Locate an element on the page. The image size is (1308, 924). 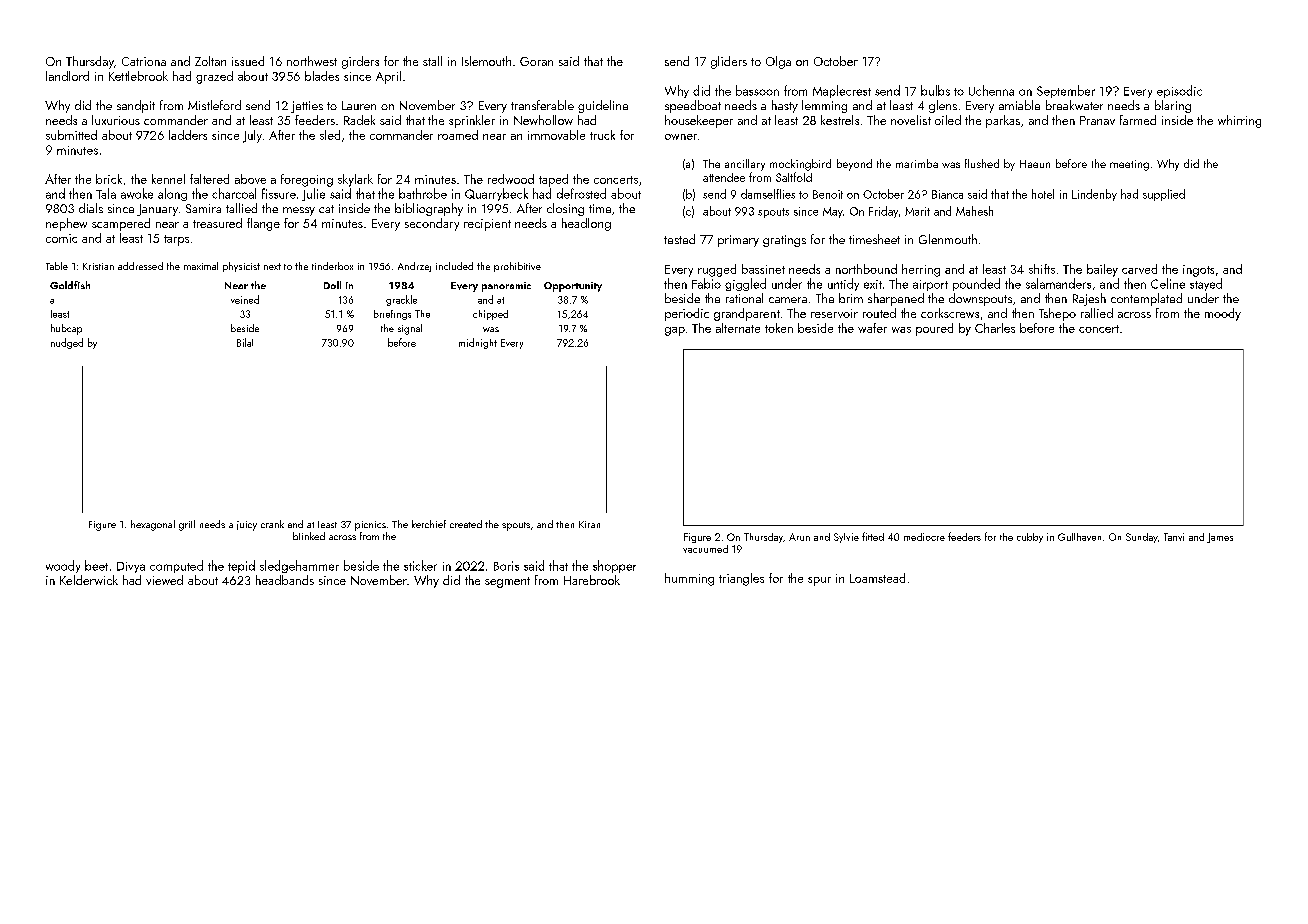
Tala is located at coordinates (106, 193).
